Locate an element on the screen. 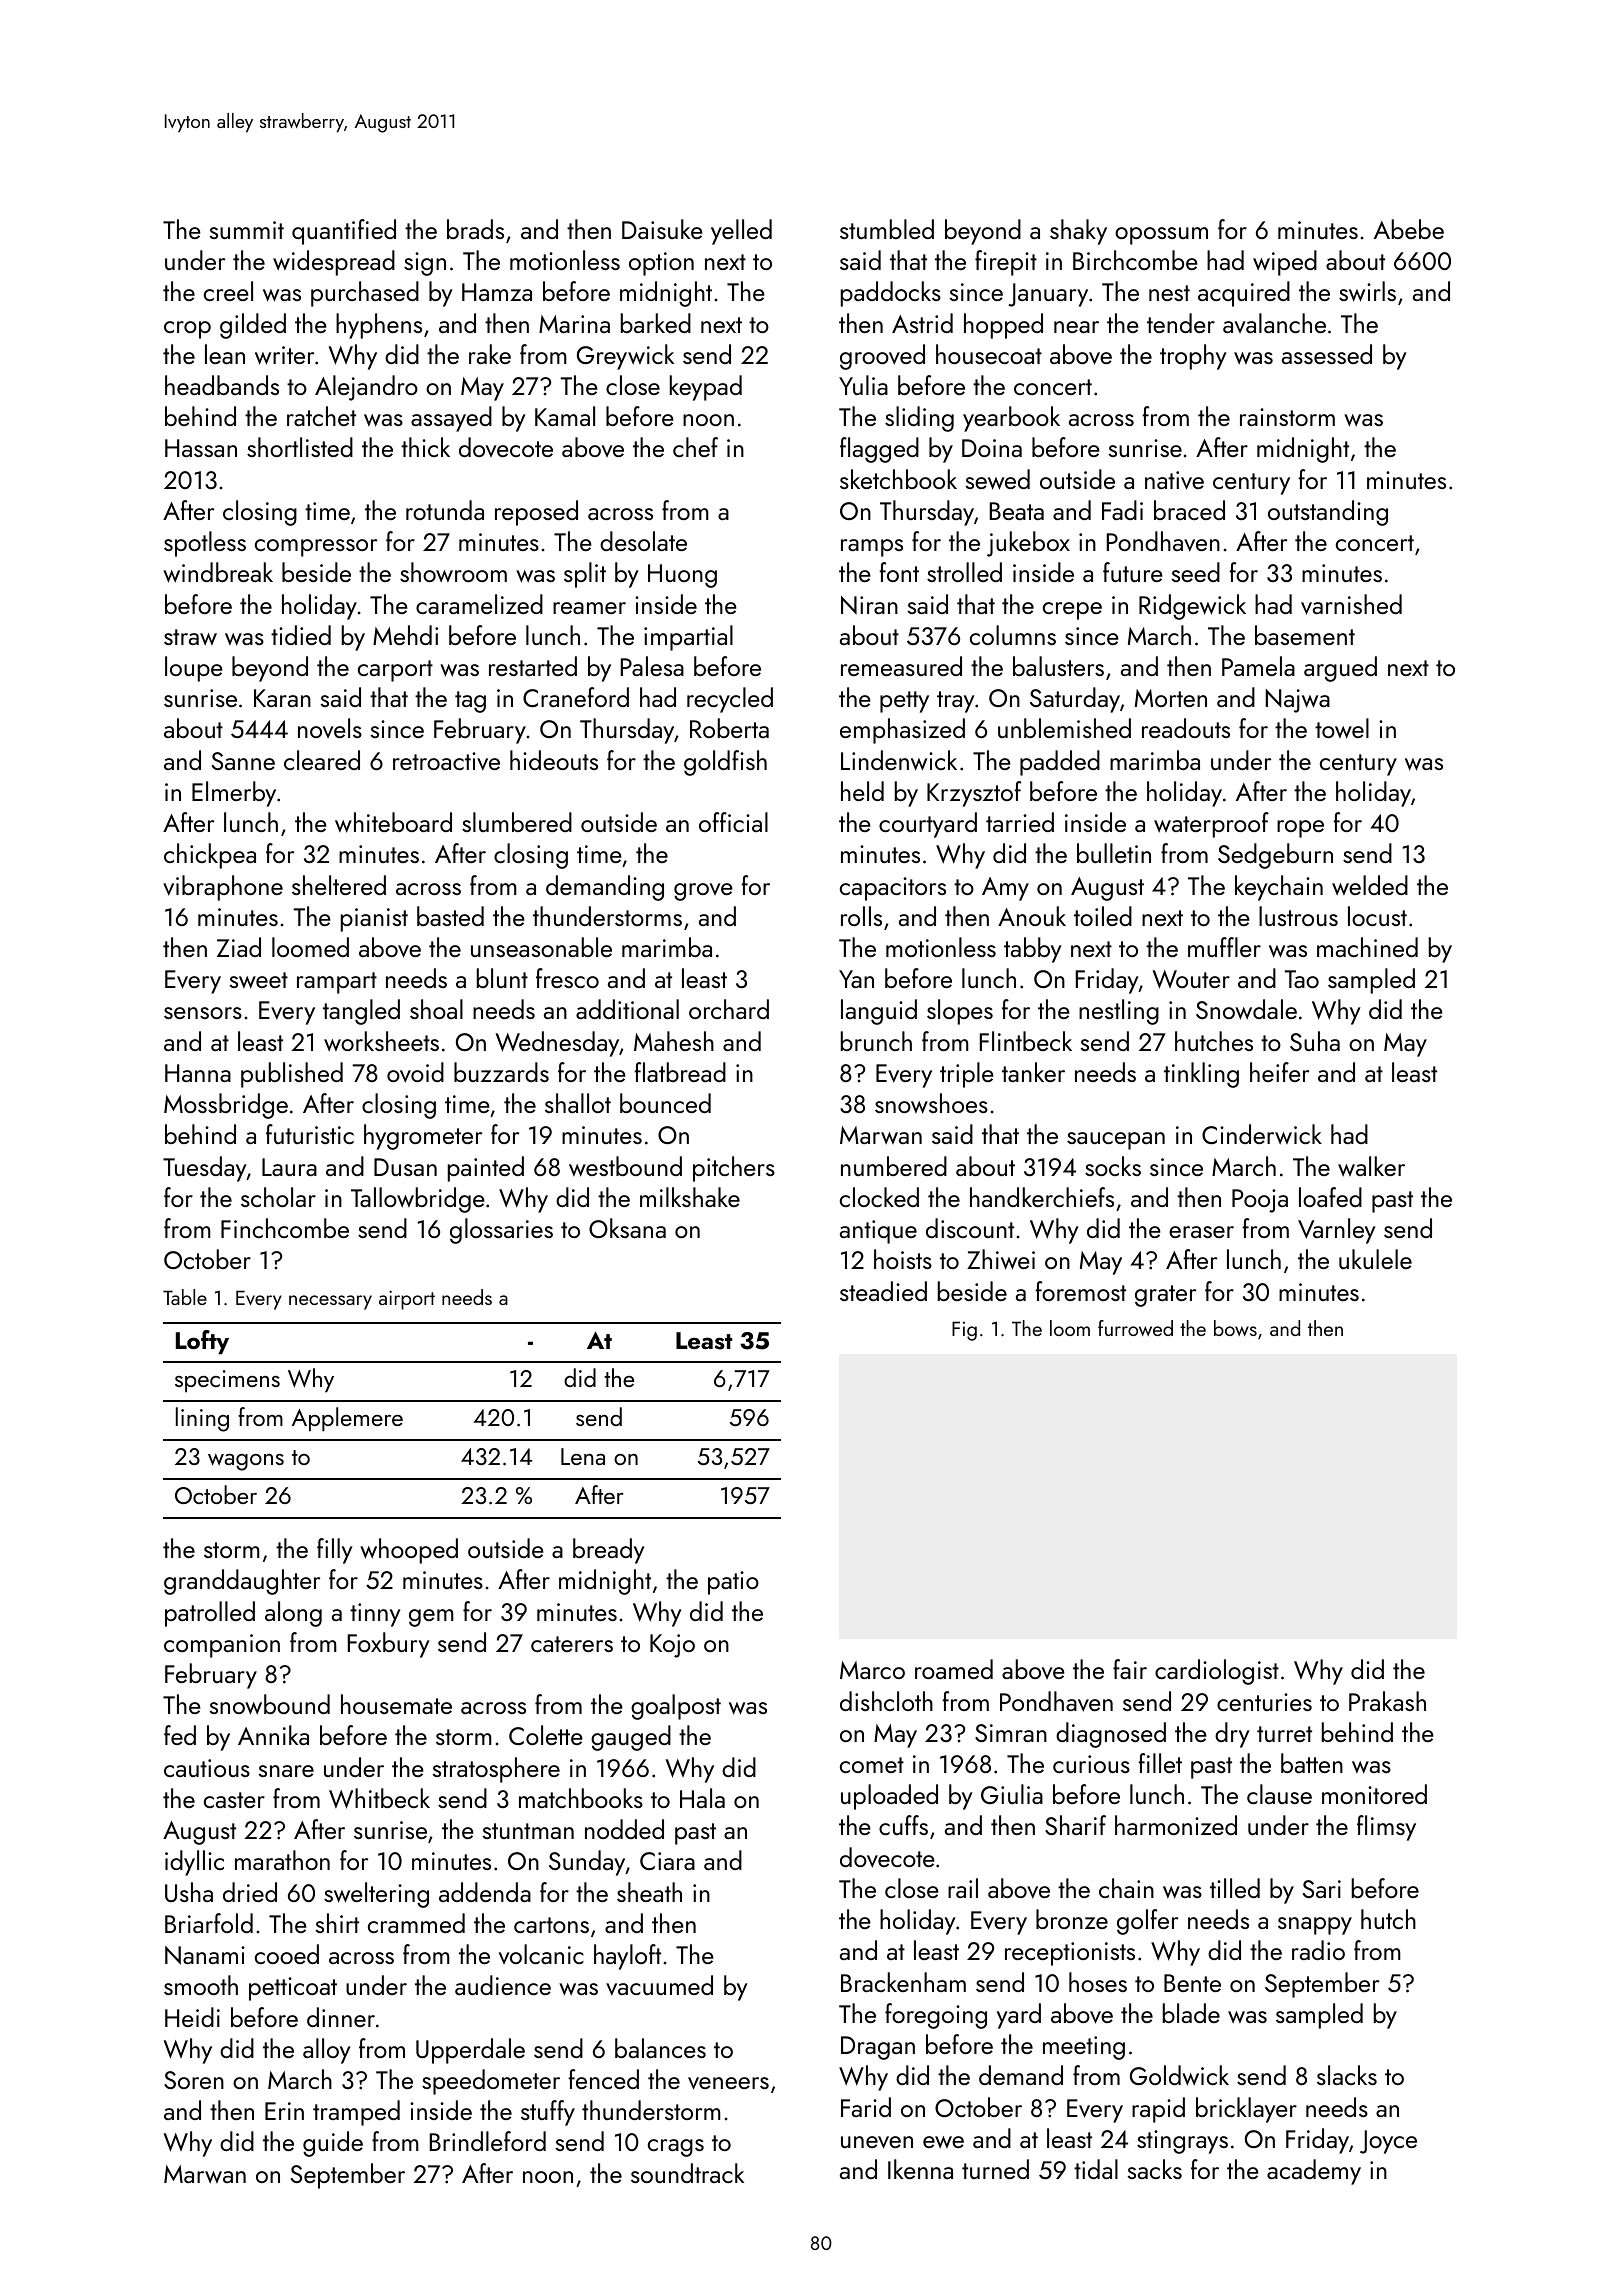 This screenshot has width=1620, height=2292. Abebe is located at coordinates (1409, 229).
